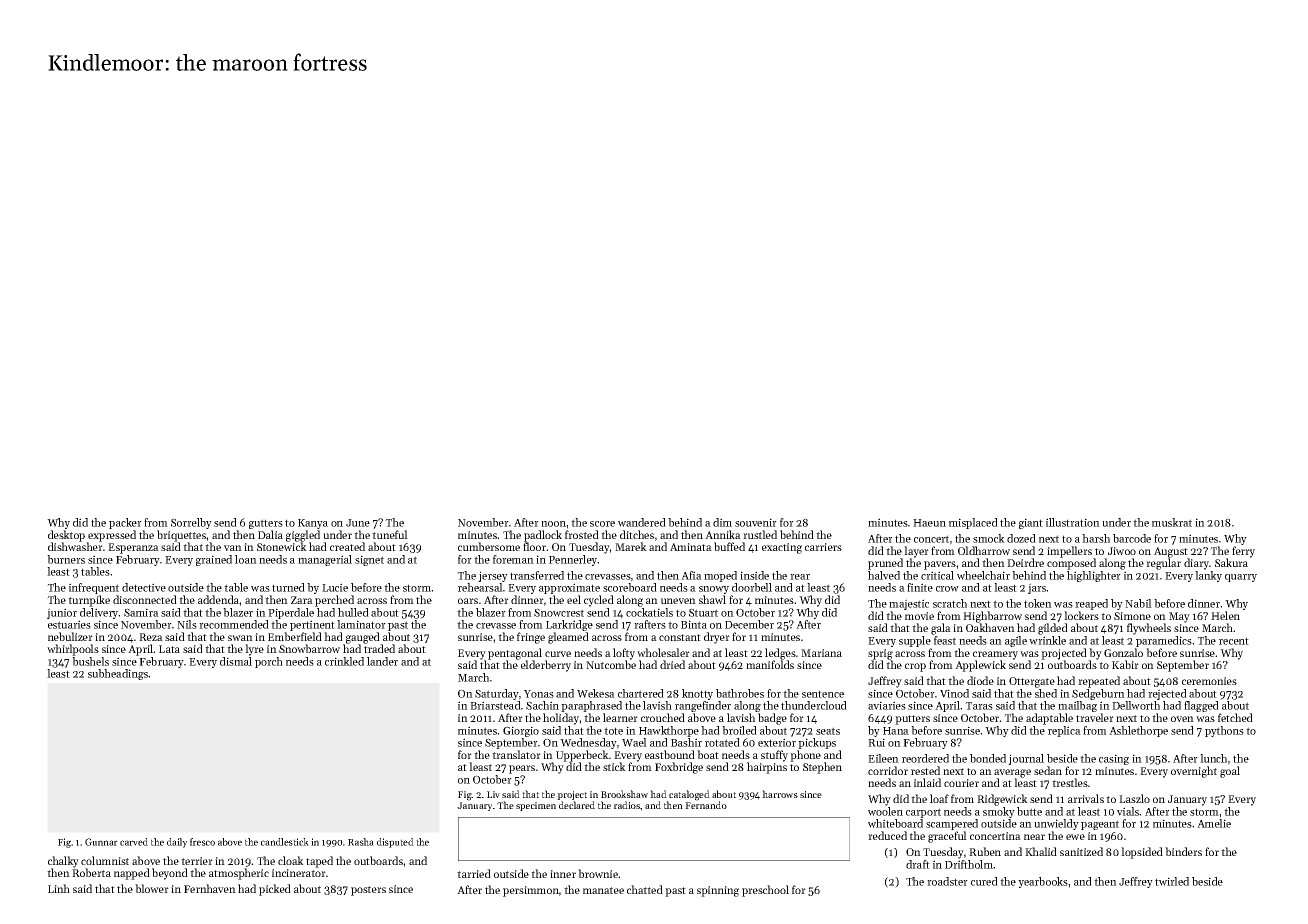 The width and height of the document is (1308, 924). I want to click on preschool, so click(765, 891).
